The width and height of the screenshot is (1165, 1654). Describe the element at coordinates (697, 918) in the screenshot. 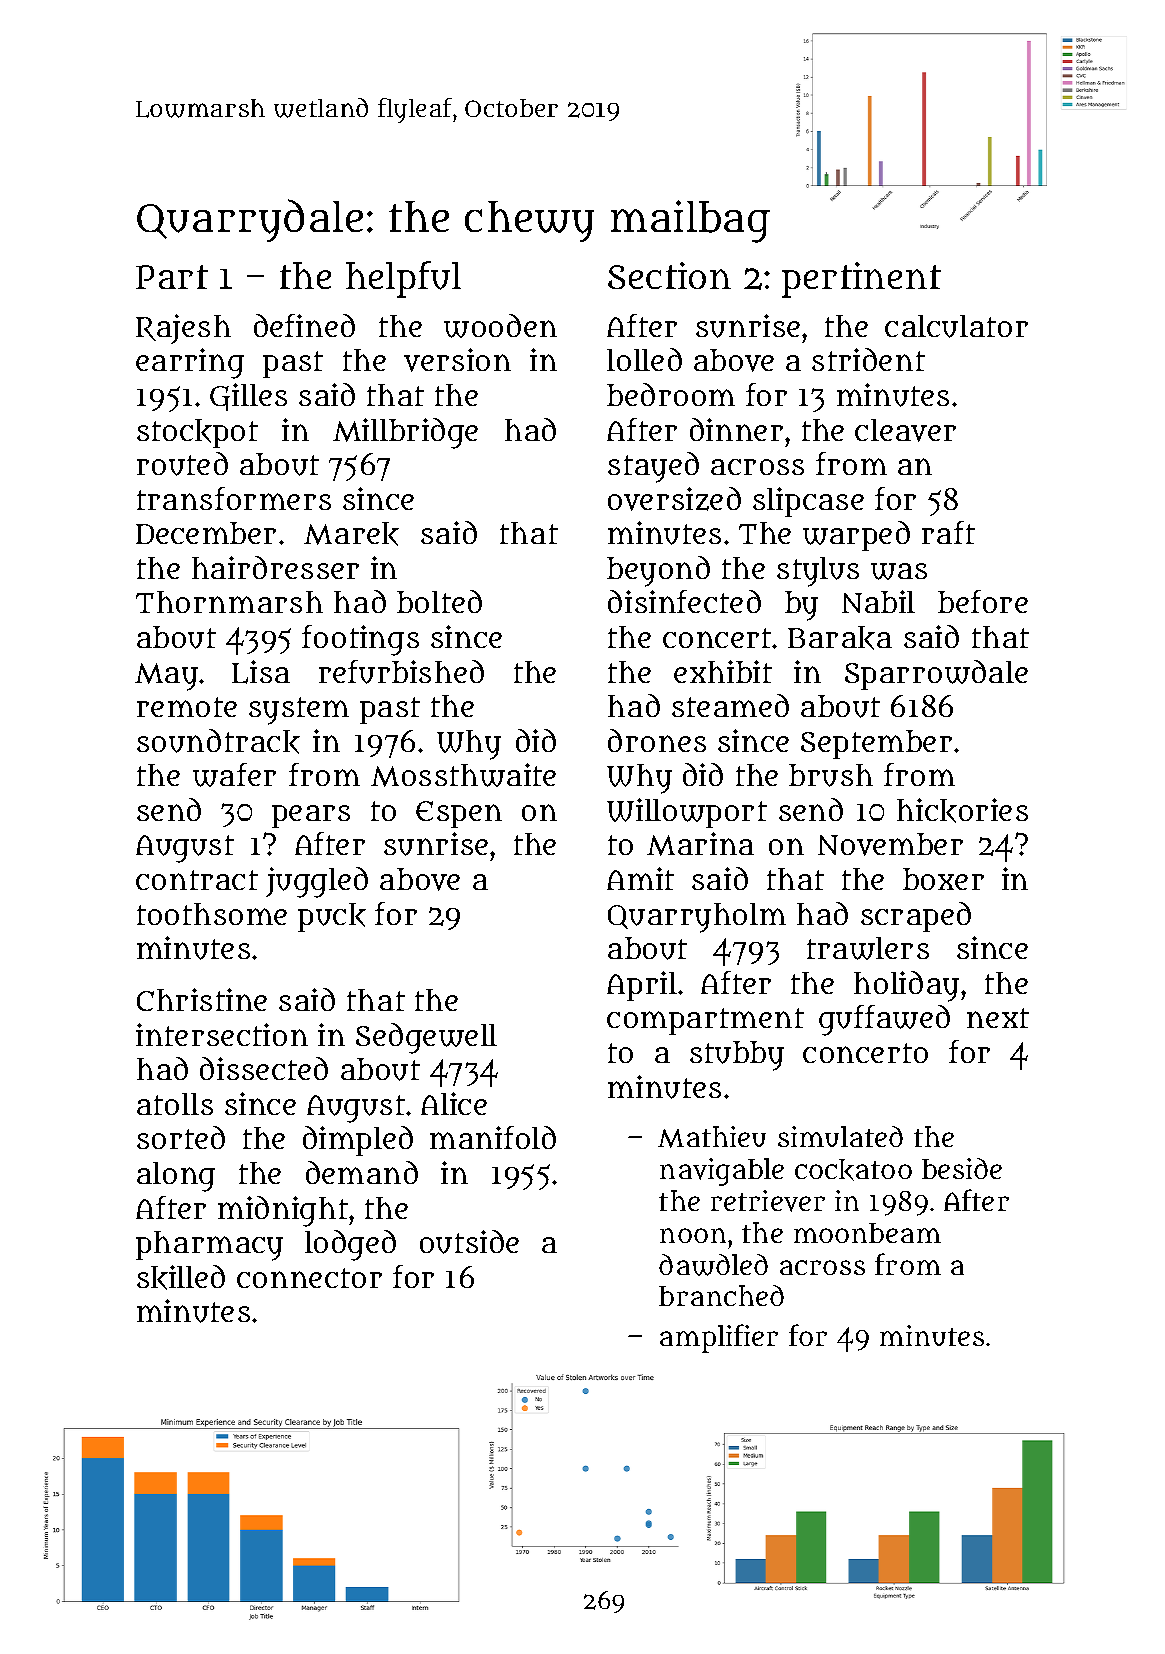

I see `Quarryholm` at that location.
